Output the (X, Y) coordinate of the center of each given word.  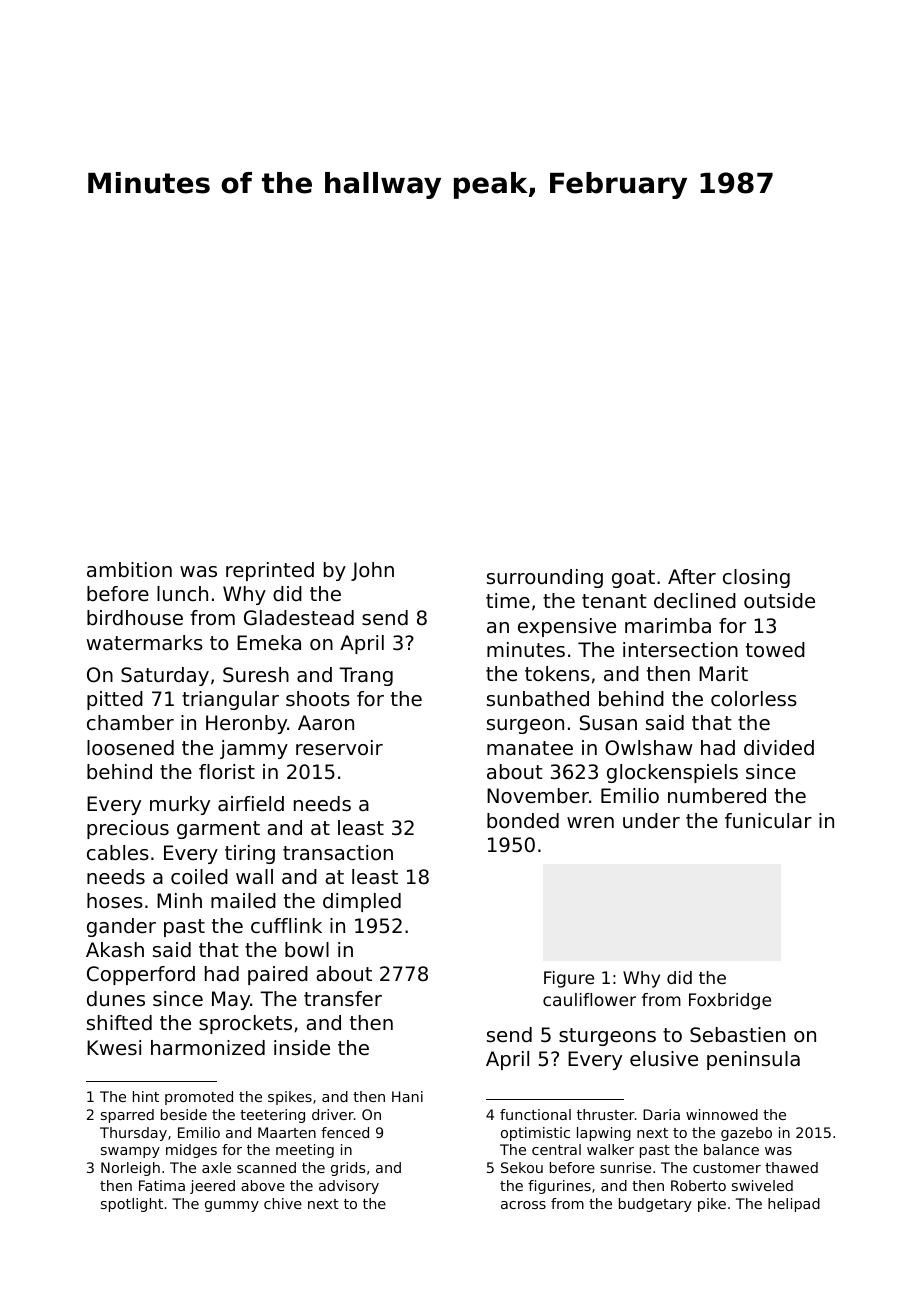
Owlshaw (648, 748)
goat (633, 579)
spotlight (132, 1205)
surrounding (545, 578)
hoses (115, 901)
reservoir (339, 748)
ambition (129, 570)
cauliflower (589, 999)
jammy (254, 749)
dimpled (362, 902)
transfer (343, 999)
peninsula (753, 1060)
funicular (768, 821)
